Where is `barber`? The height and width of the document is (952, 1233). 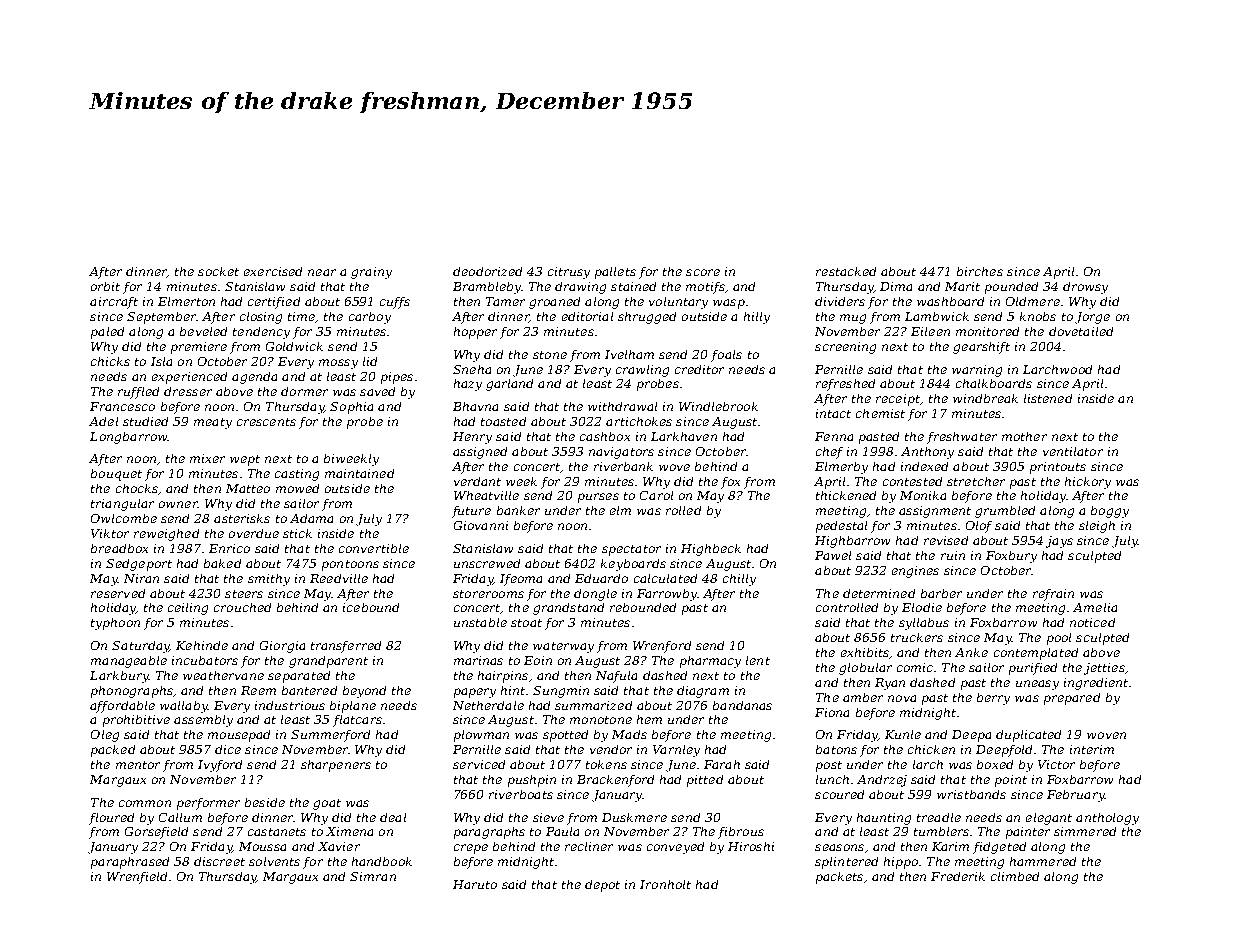 barber is located at coordinates (941, 593).
